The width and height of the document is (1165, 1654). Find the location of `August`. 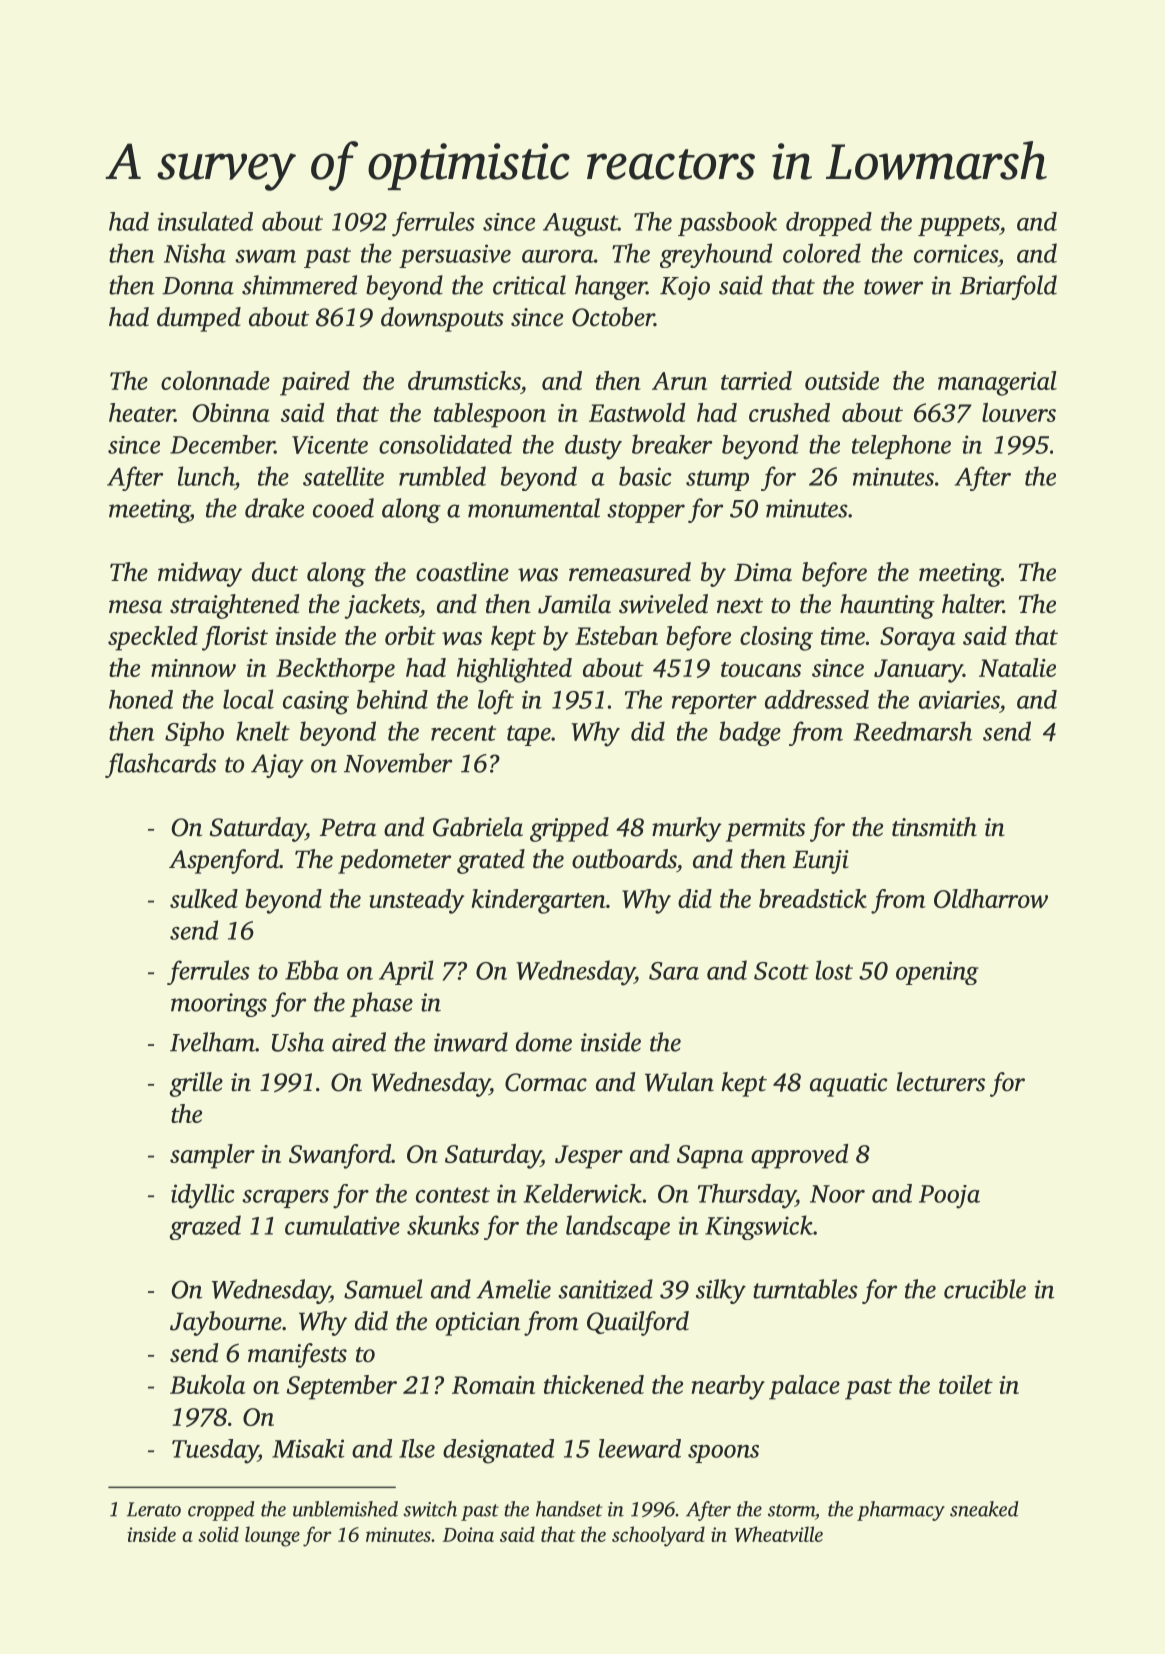

August is located at coordinates (580, 225).
